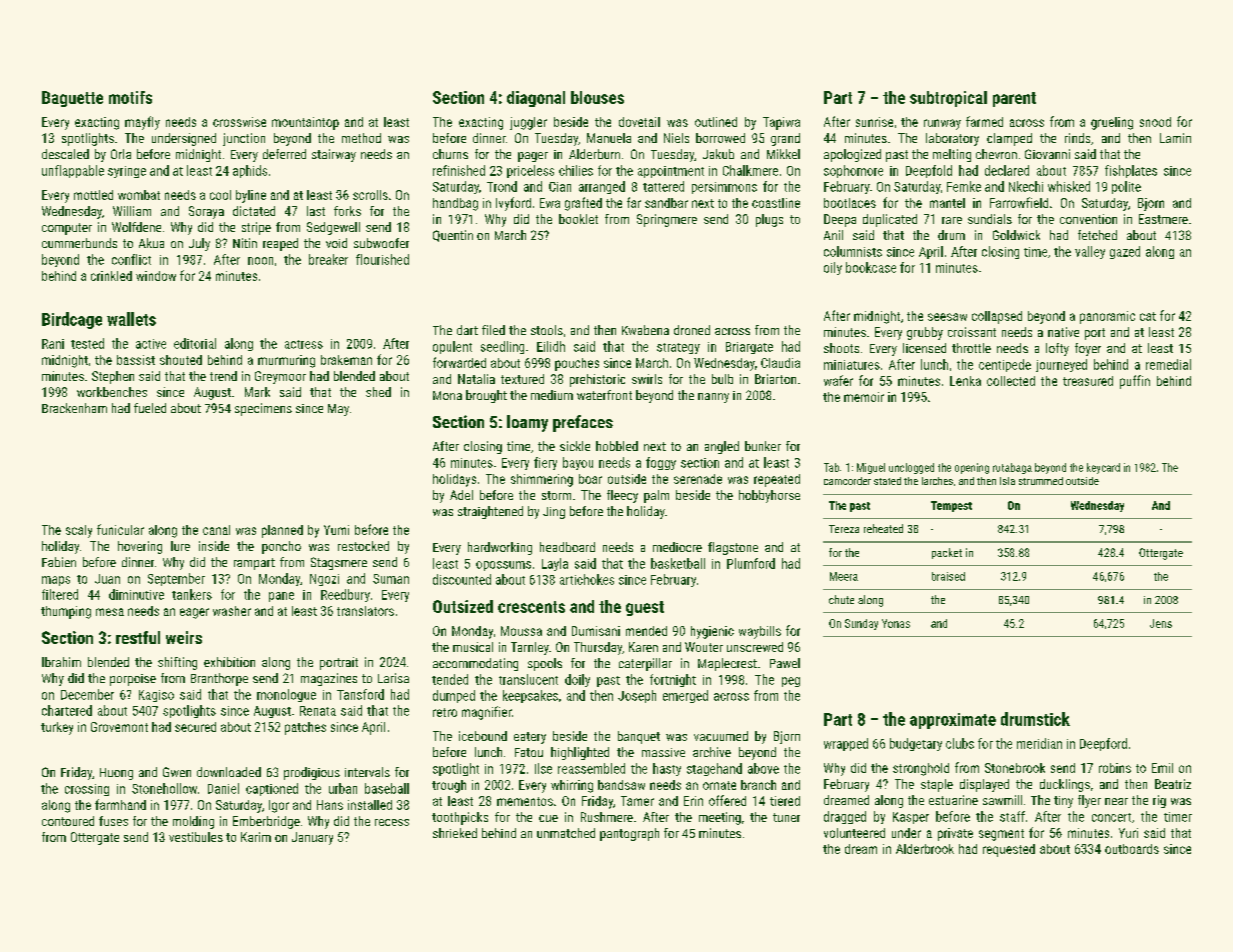 The image size is (1233, 952). Describe the element at coordinates (925, 333) in the page. I see `grubby` at that location.
